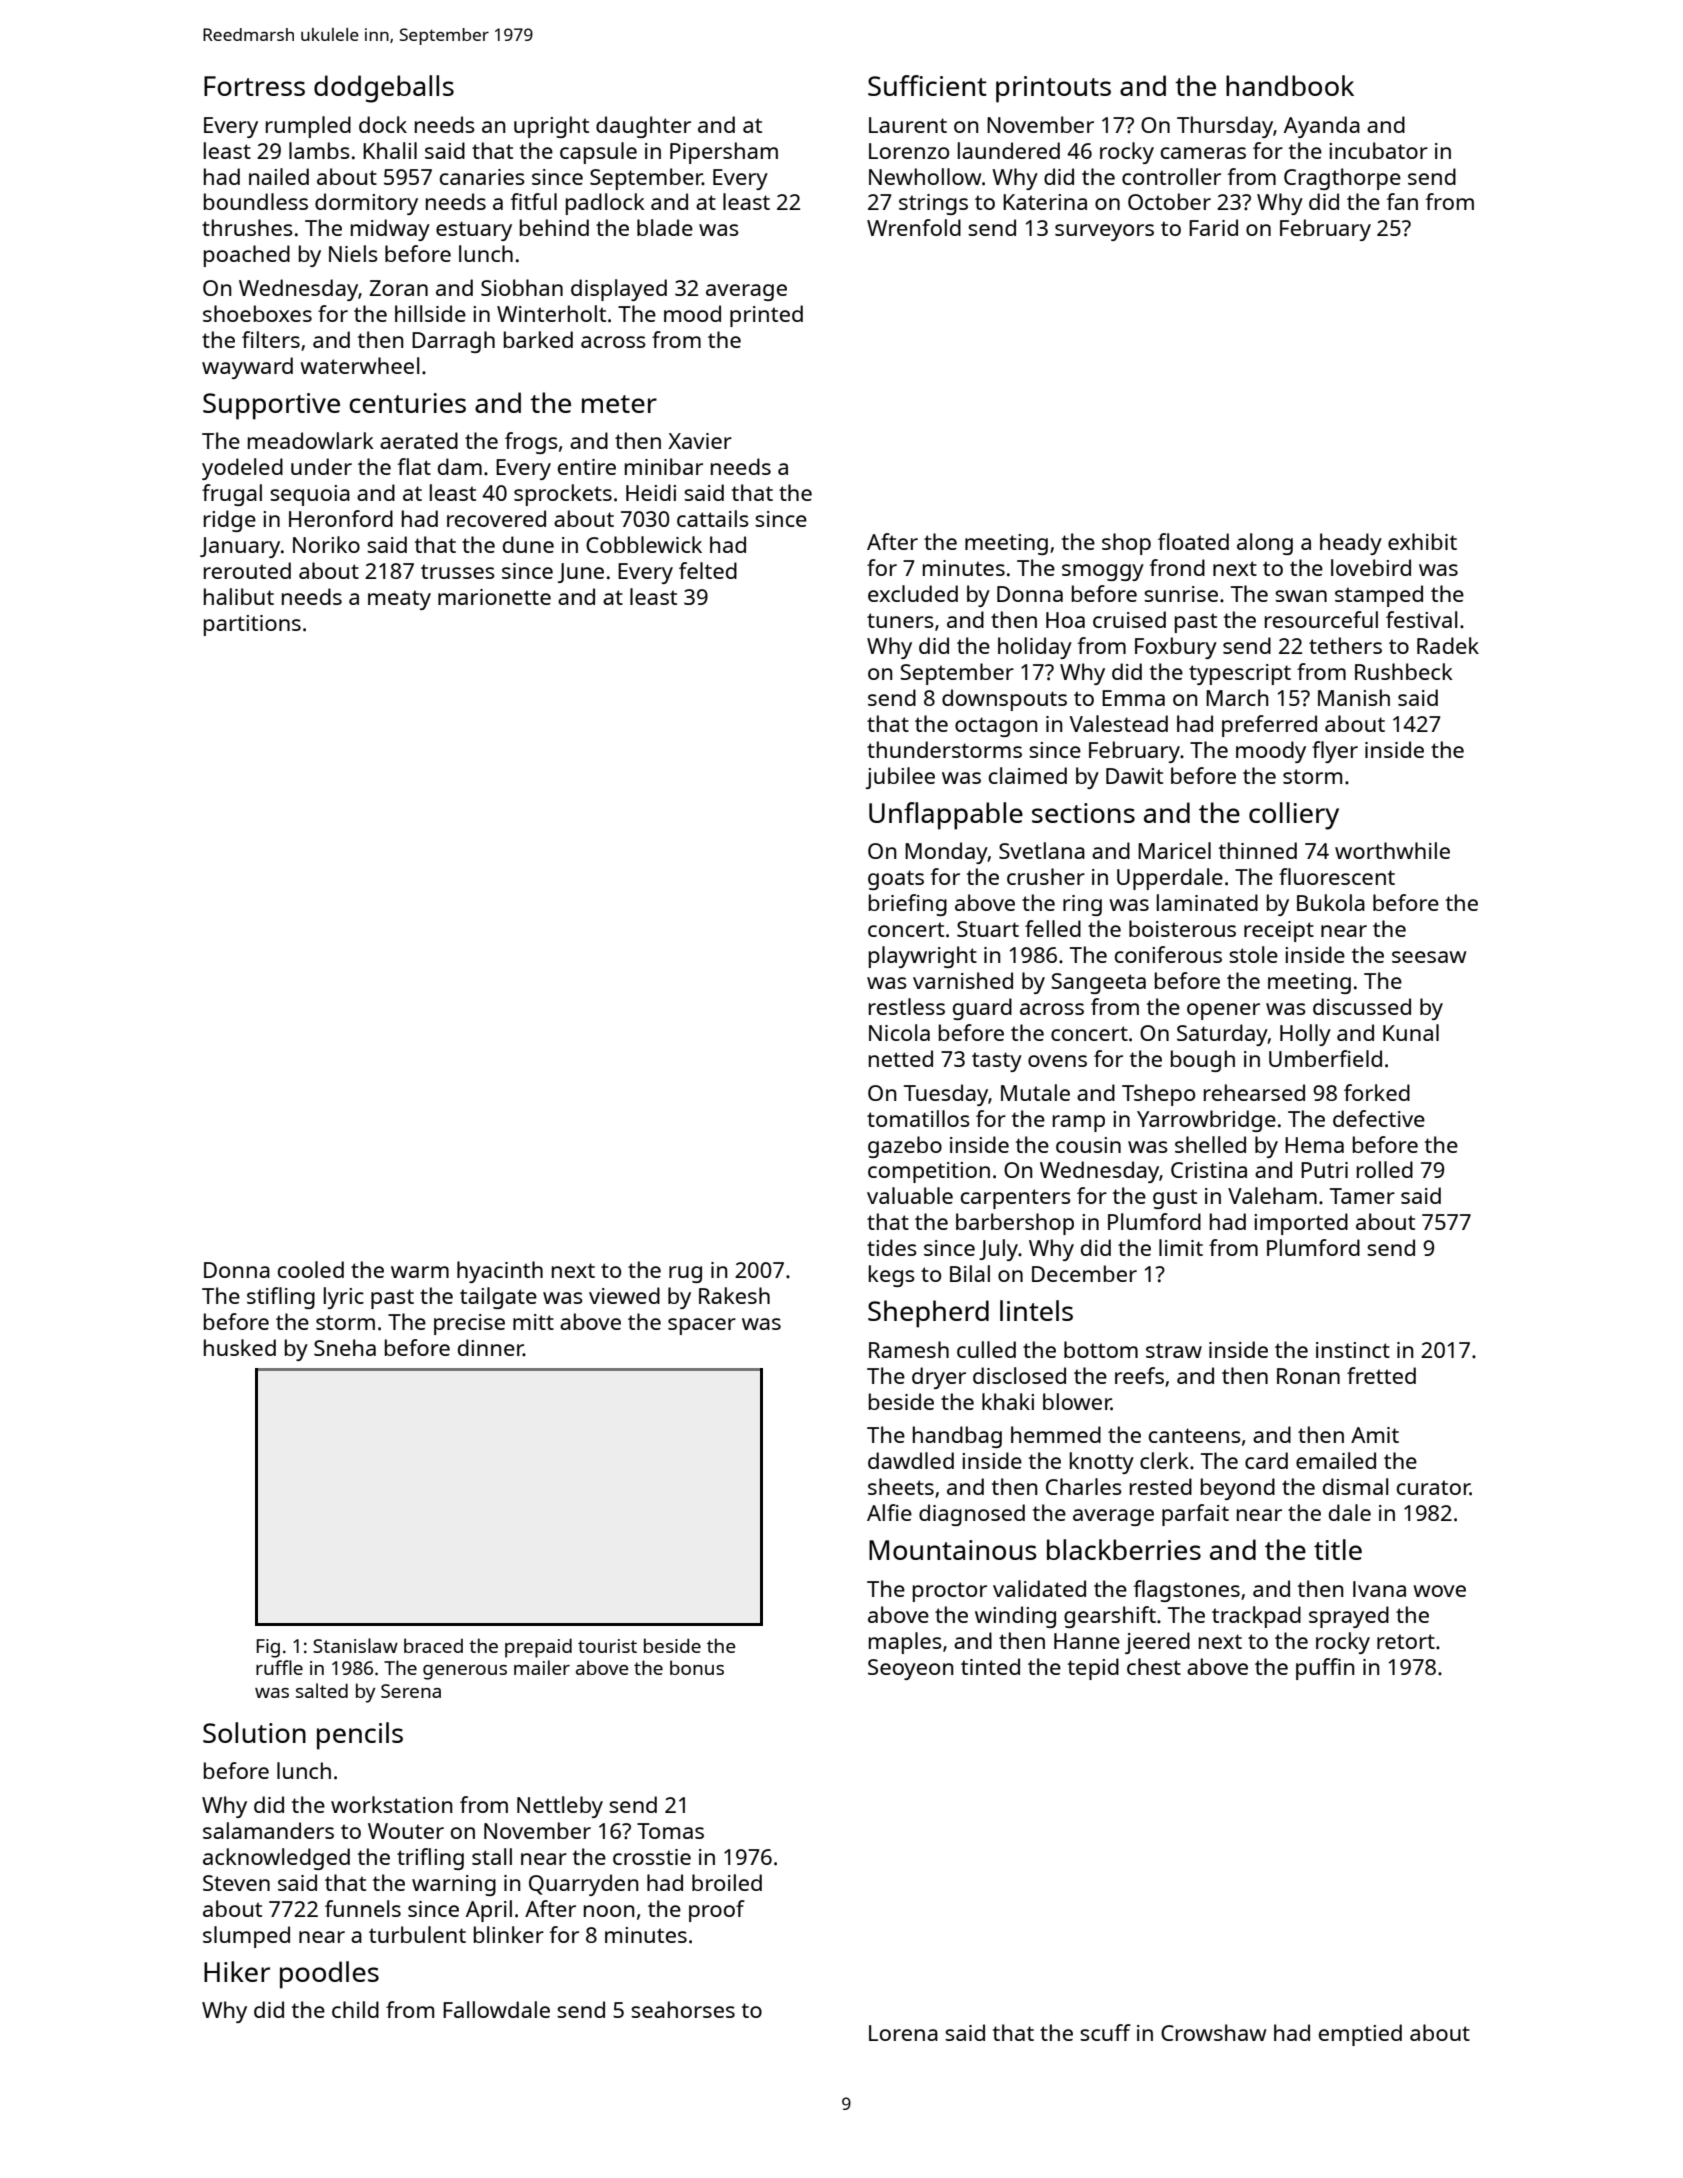 This image has height=2178, width=1683. Describe the element at coordinates (727, 1882) in the image. I see `broiled` at that location.
